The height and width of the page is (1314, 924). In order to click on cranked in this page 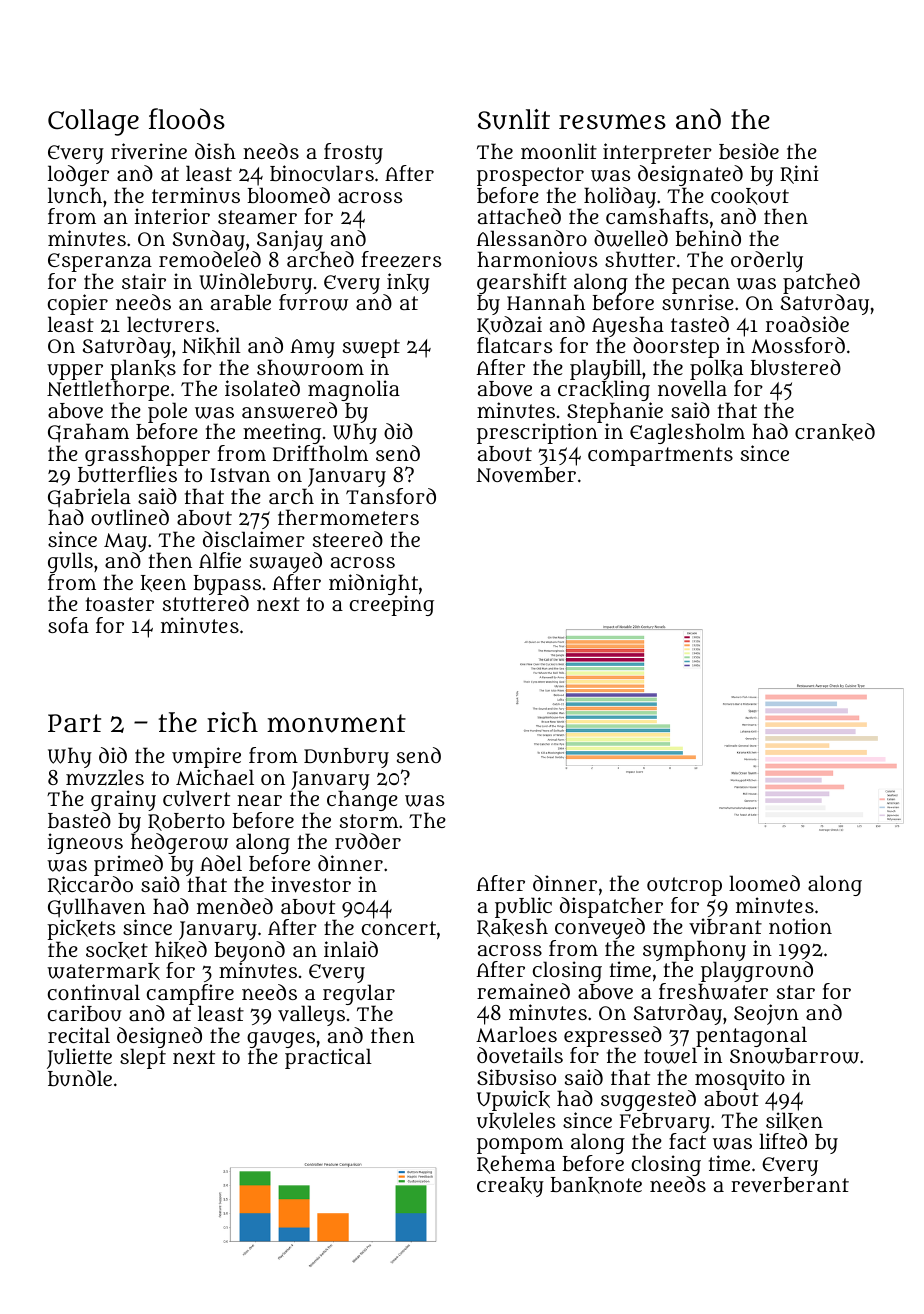, I will do `click(835, 432)`.
